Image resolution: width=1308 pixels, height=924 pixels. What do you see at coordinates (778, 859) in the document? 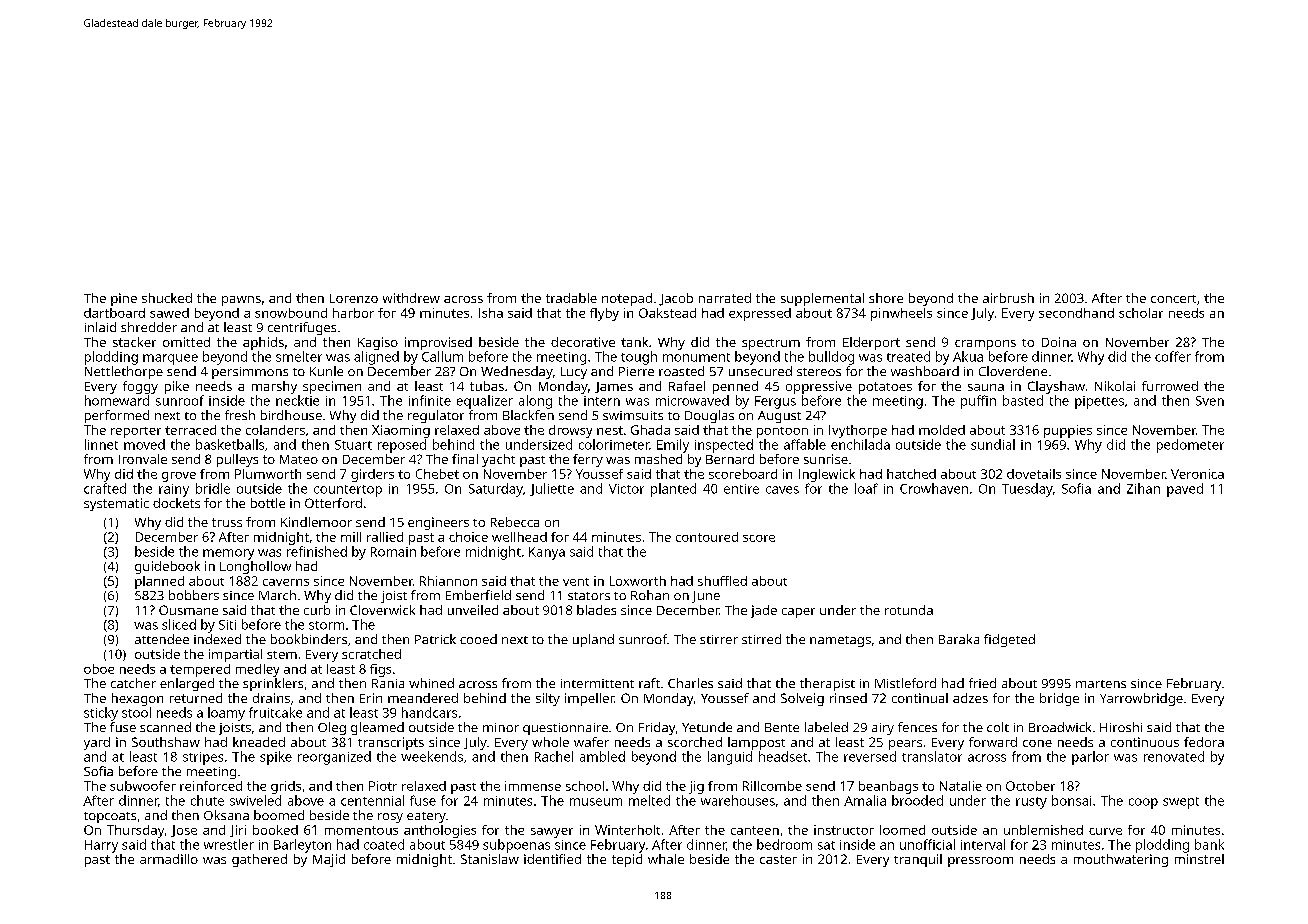
I see `caster` at bounding box center [778, 859].
